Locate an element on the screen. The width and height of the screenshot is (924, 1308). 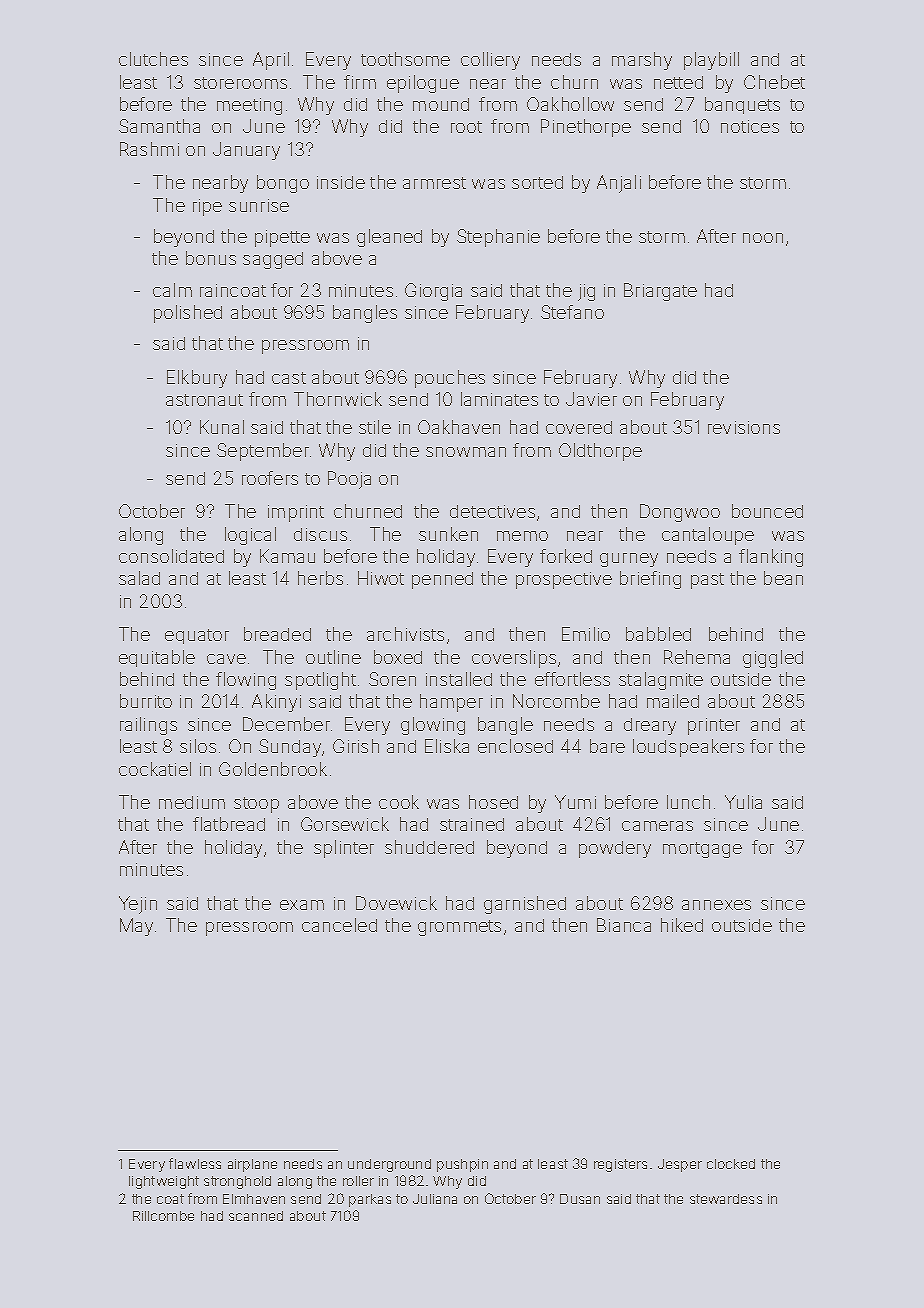
Hiwot is located at coordinates (381, 578).
